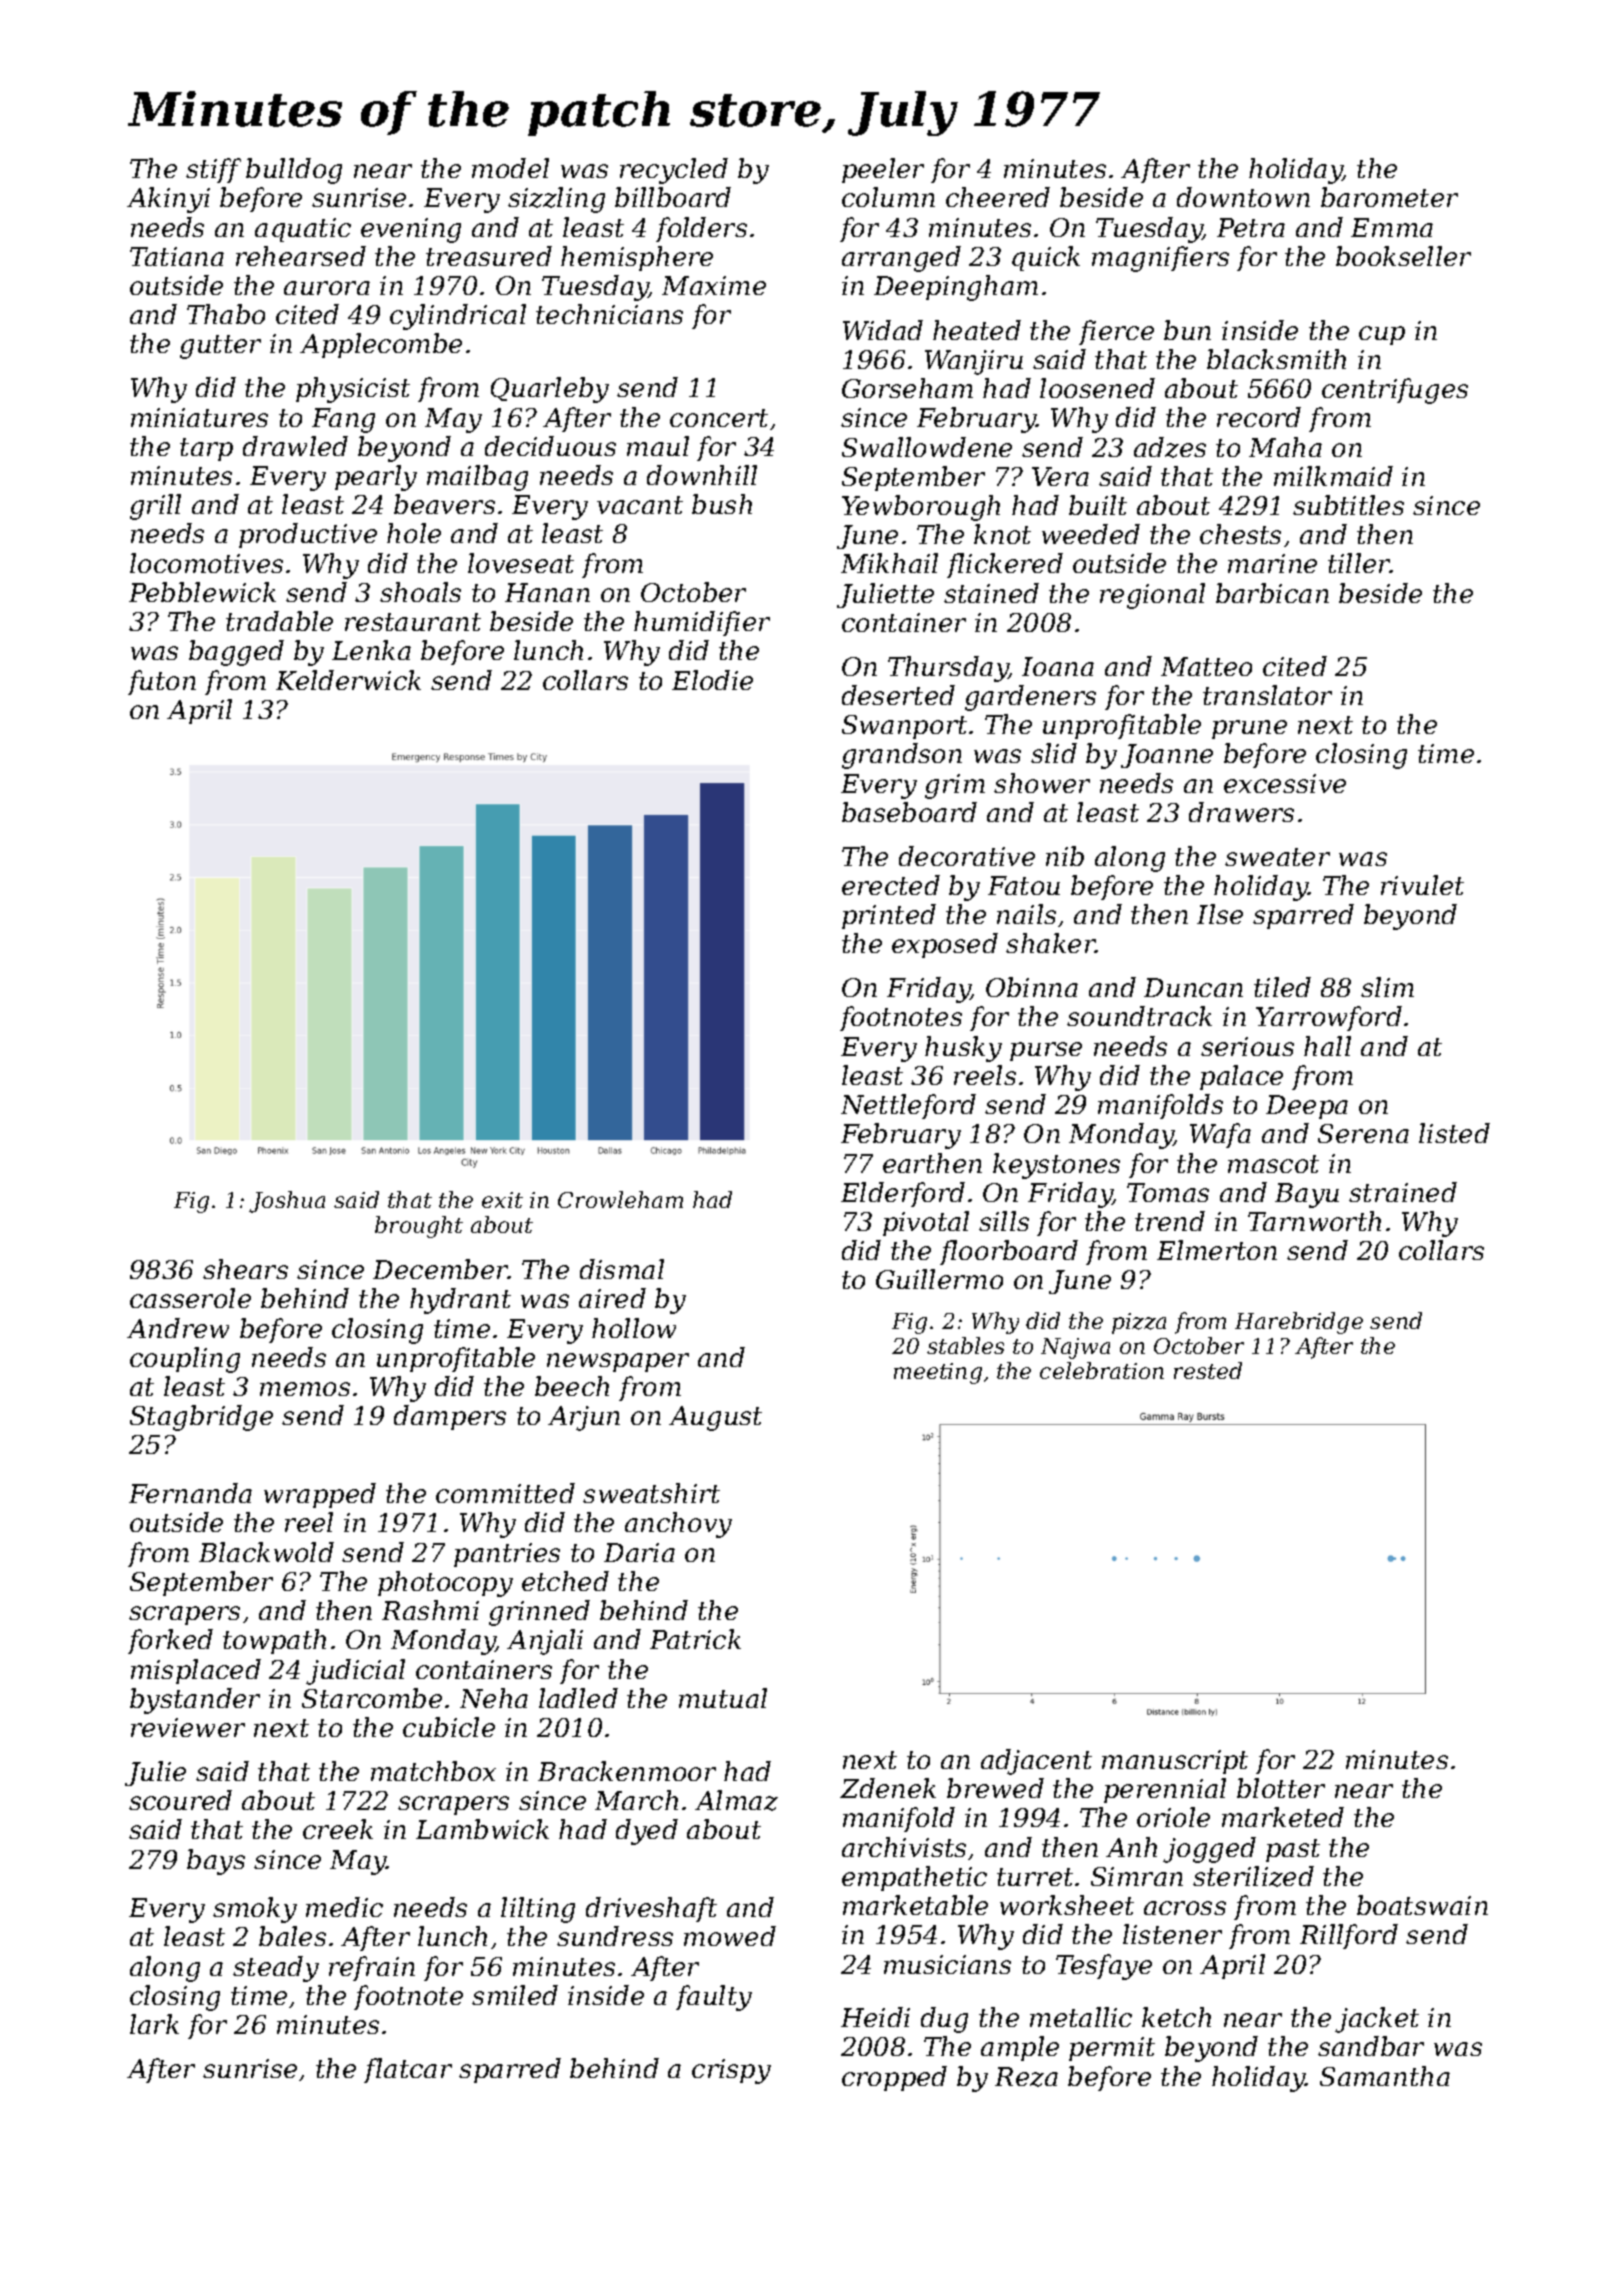 Image resolution: width=1620 pixels, height=2292 pixels. Describe the element at coordinates (154, 2024) in the screenshot. I see `lark` at that location.
